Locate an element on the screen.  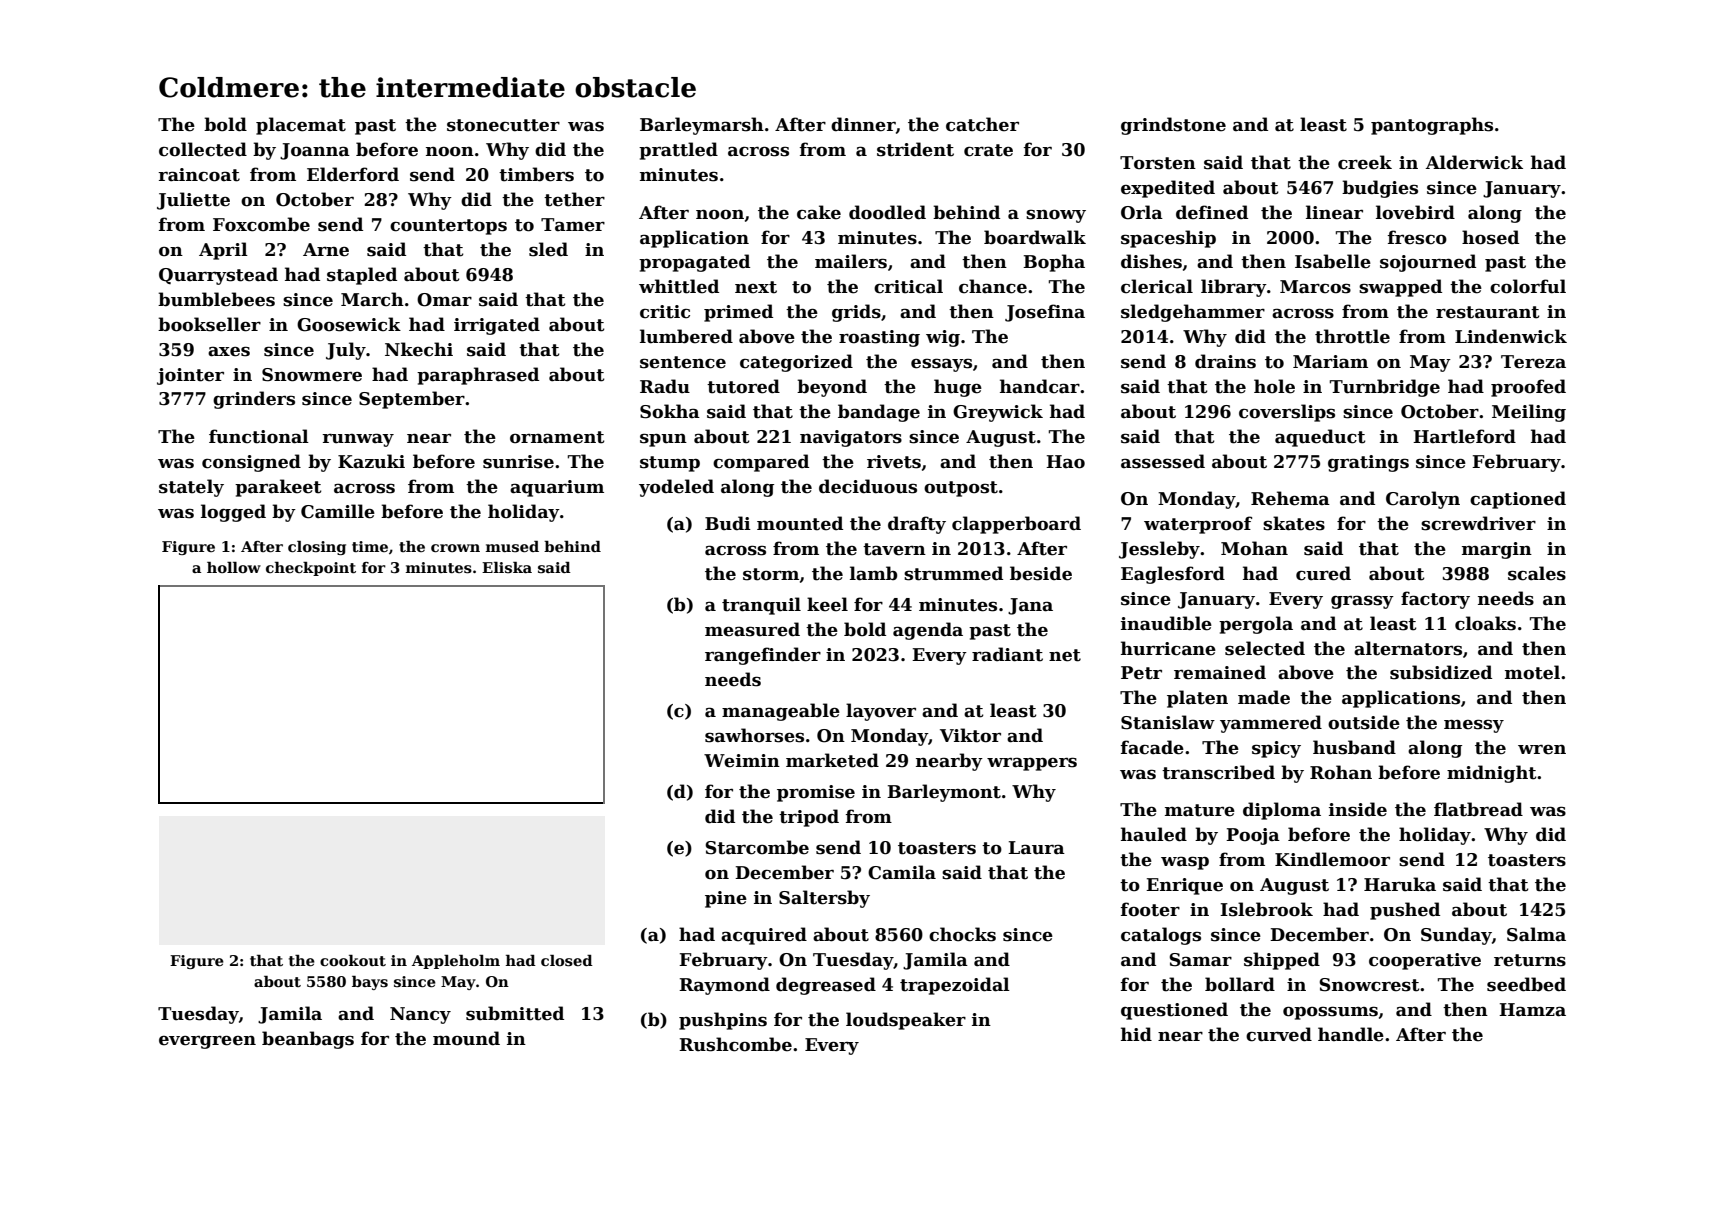
dinner is located at coordinates (863, 124).
